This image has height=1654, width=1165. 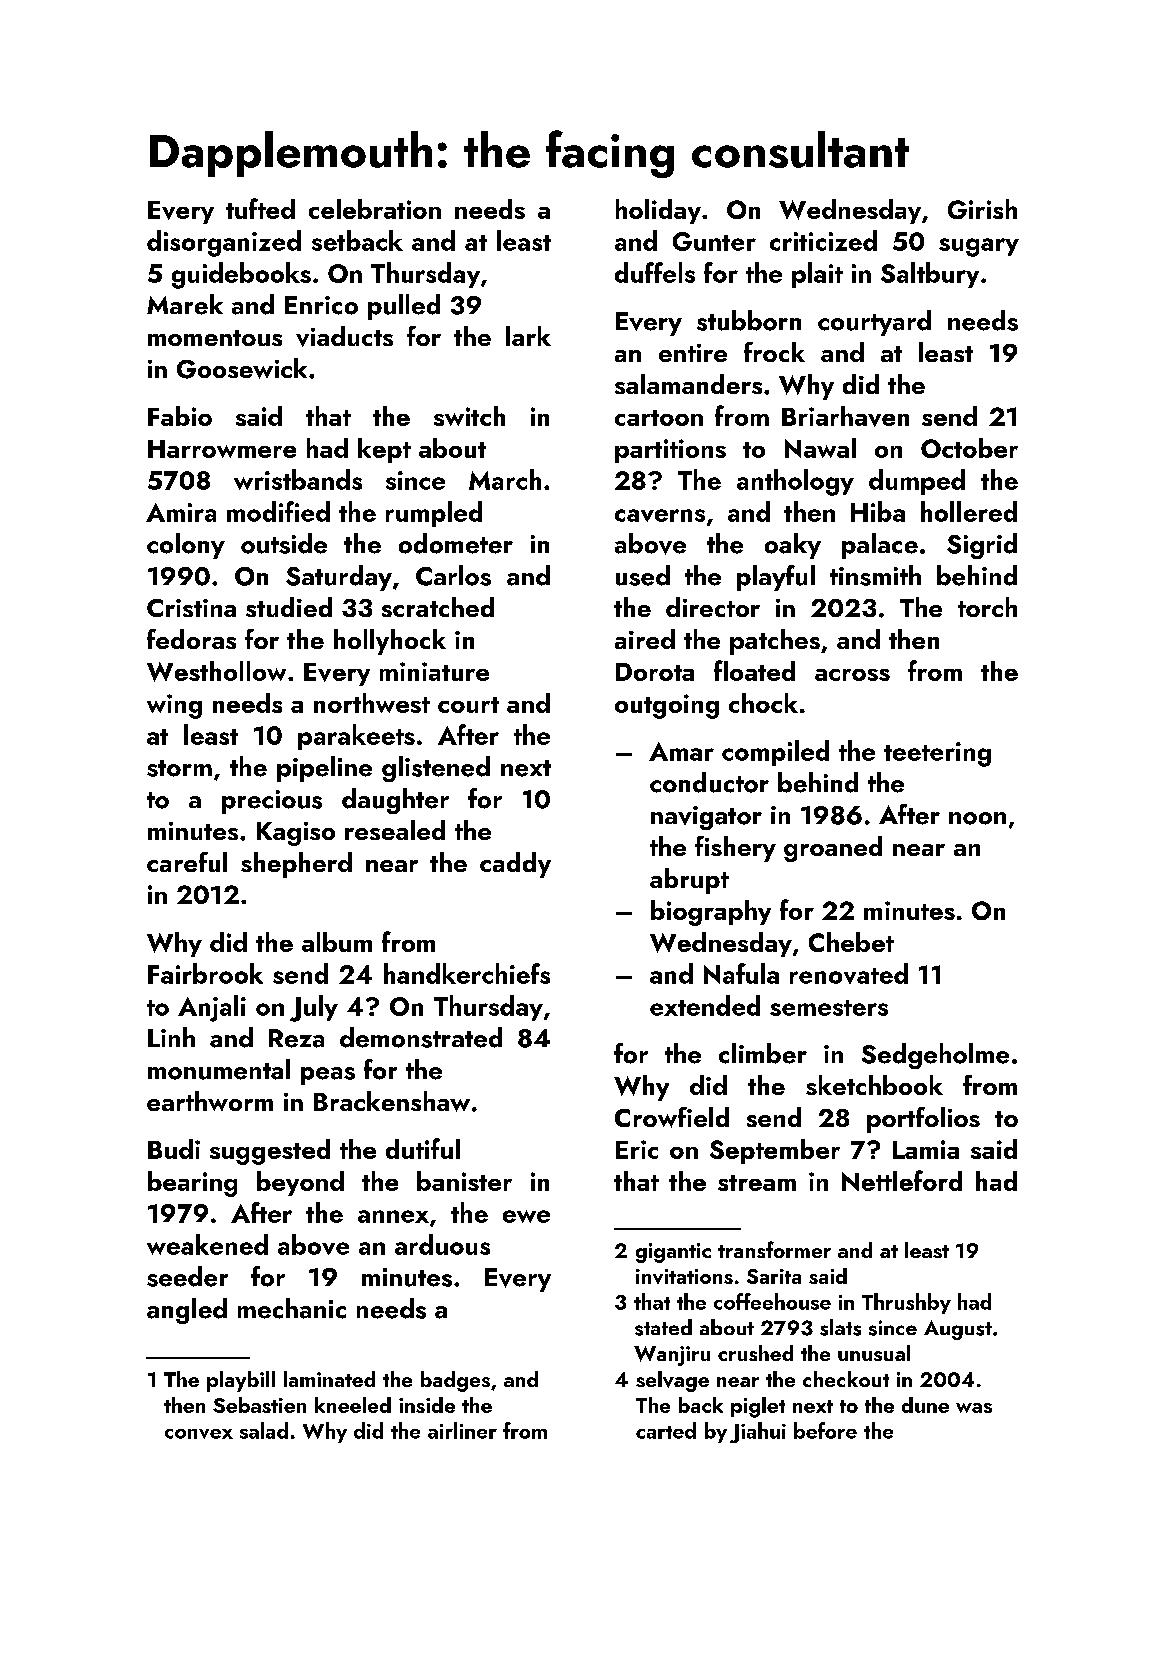 What do you see at coordinates (658, 211) in the image?
I see `holiday` at bounding box center [658, 211].
